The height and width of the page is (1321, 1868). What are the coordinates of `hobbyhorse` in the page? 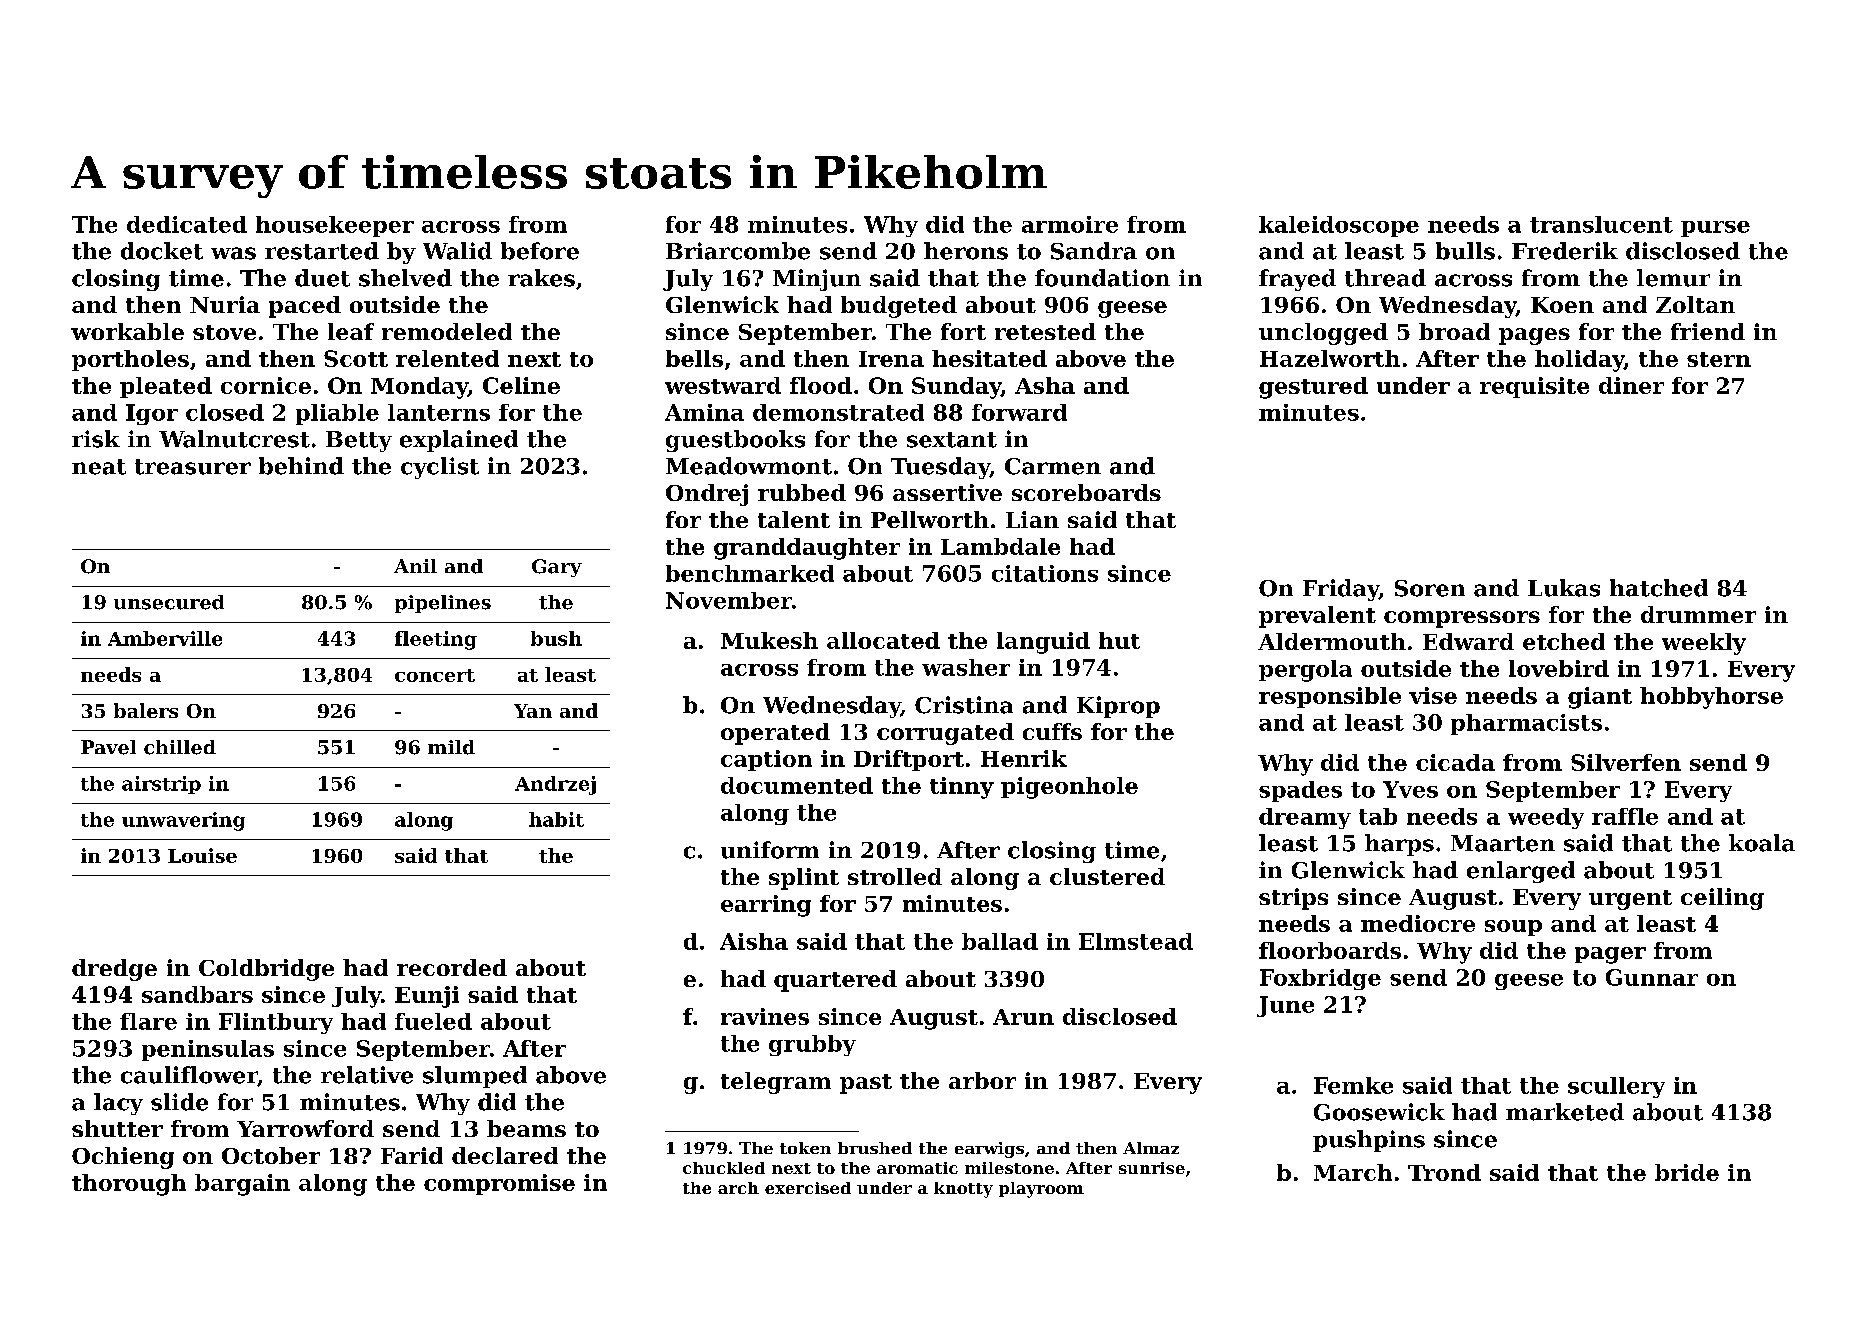 It's located at (1711, 698).
